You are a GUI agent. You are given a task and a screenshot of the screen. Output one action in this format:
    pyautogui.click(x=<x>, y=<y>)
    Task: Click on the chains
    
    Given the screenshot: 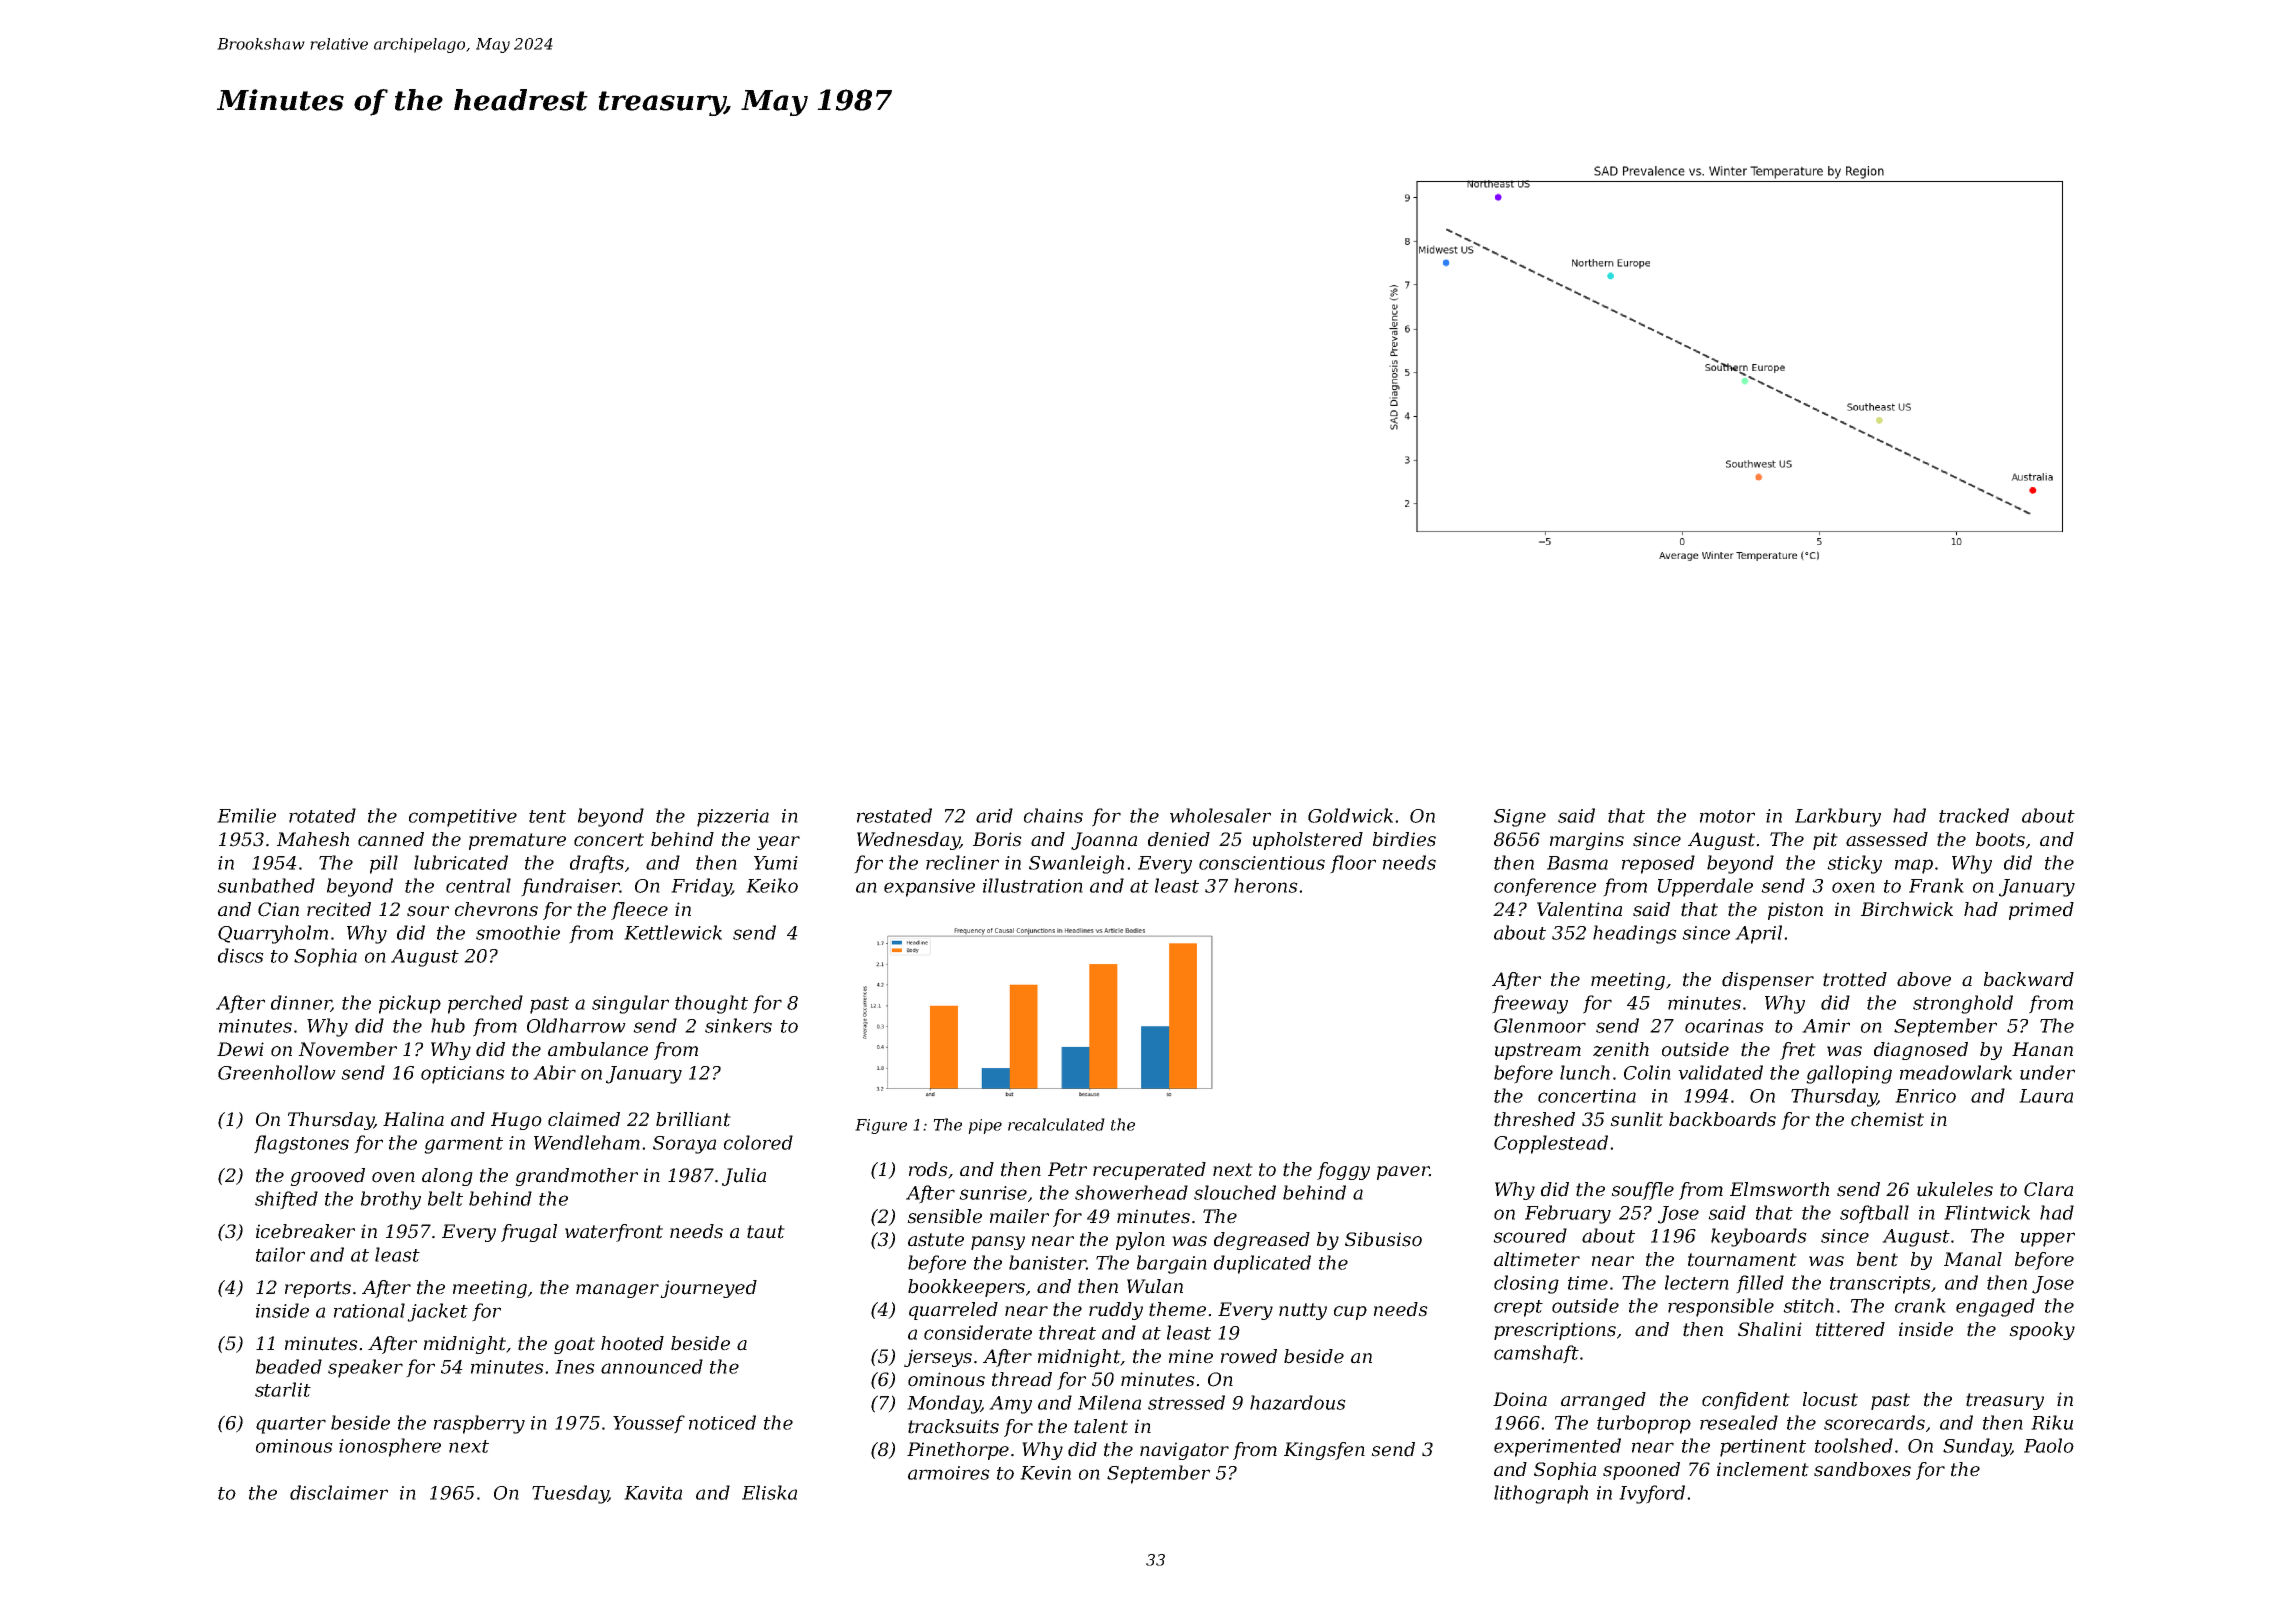 What is the action you would take?
    pyautogui.click(x=1053, y=815)
